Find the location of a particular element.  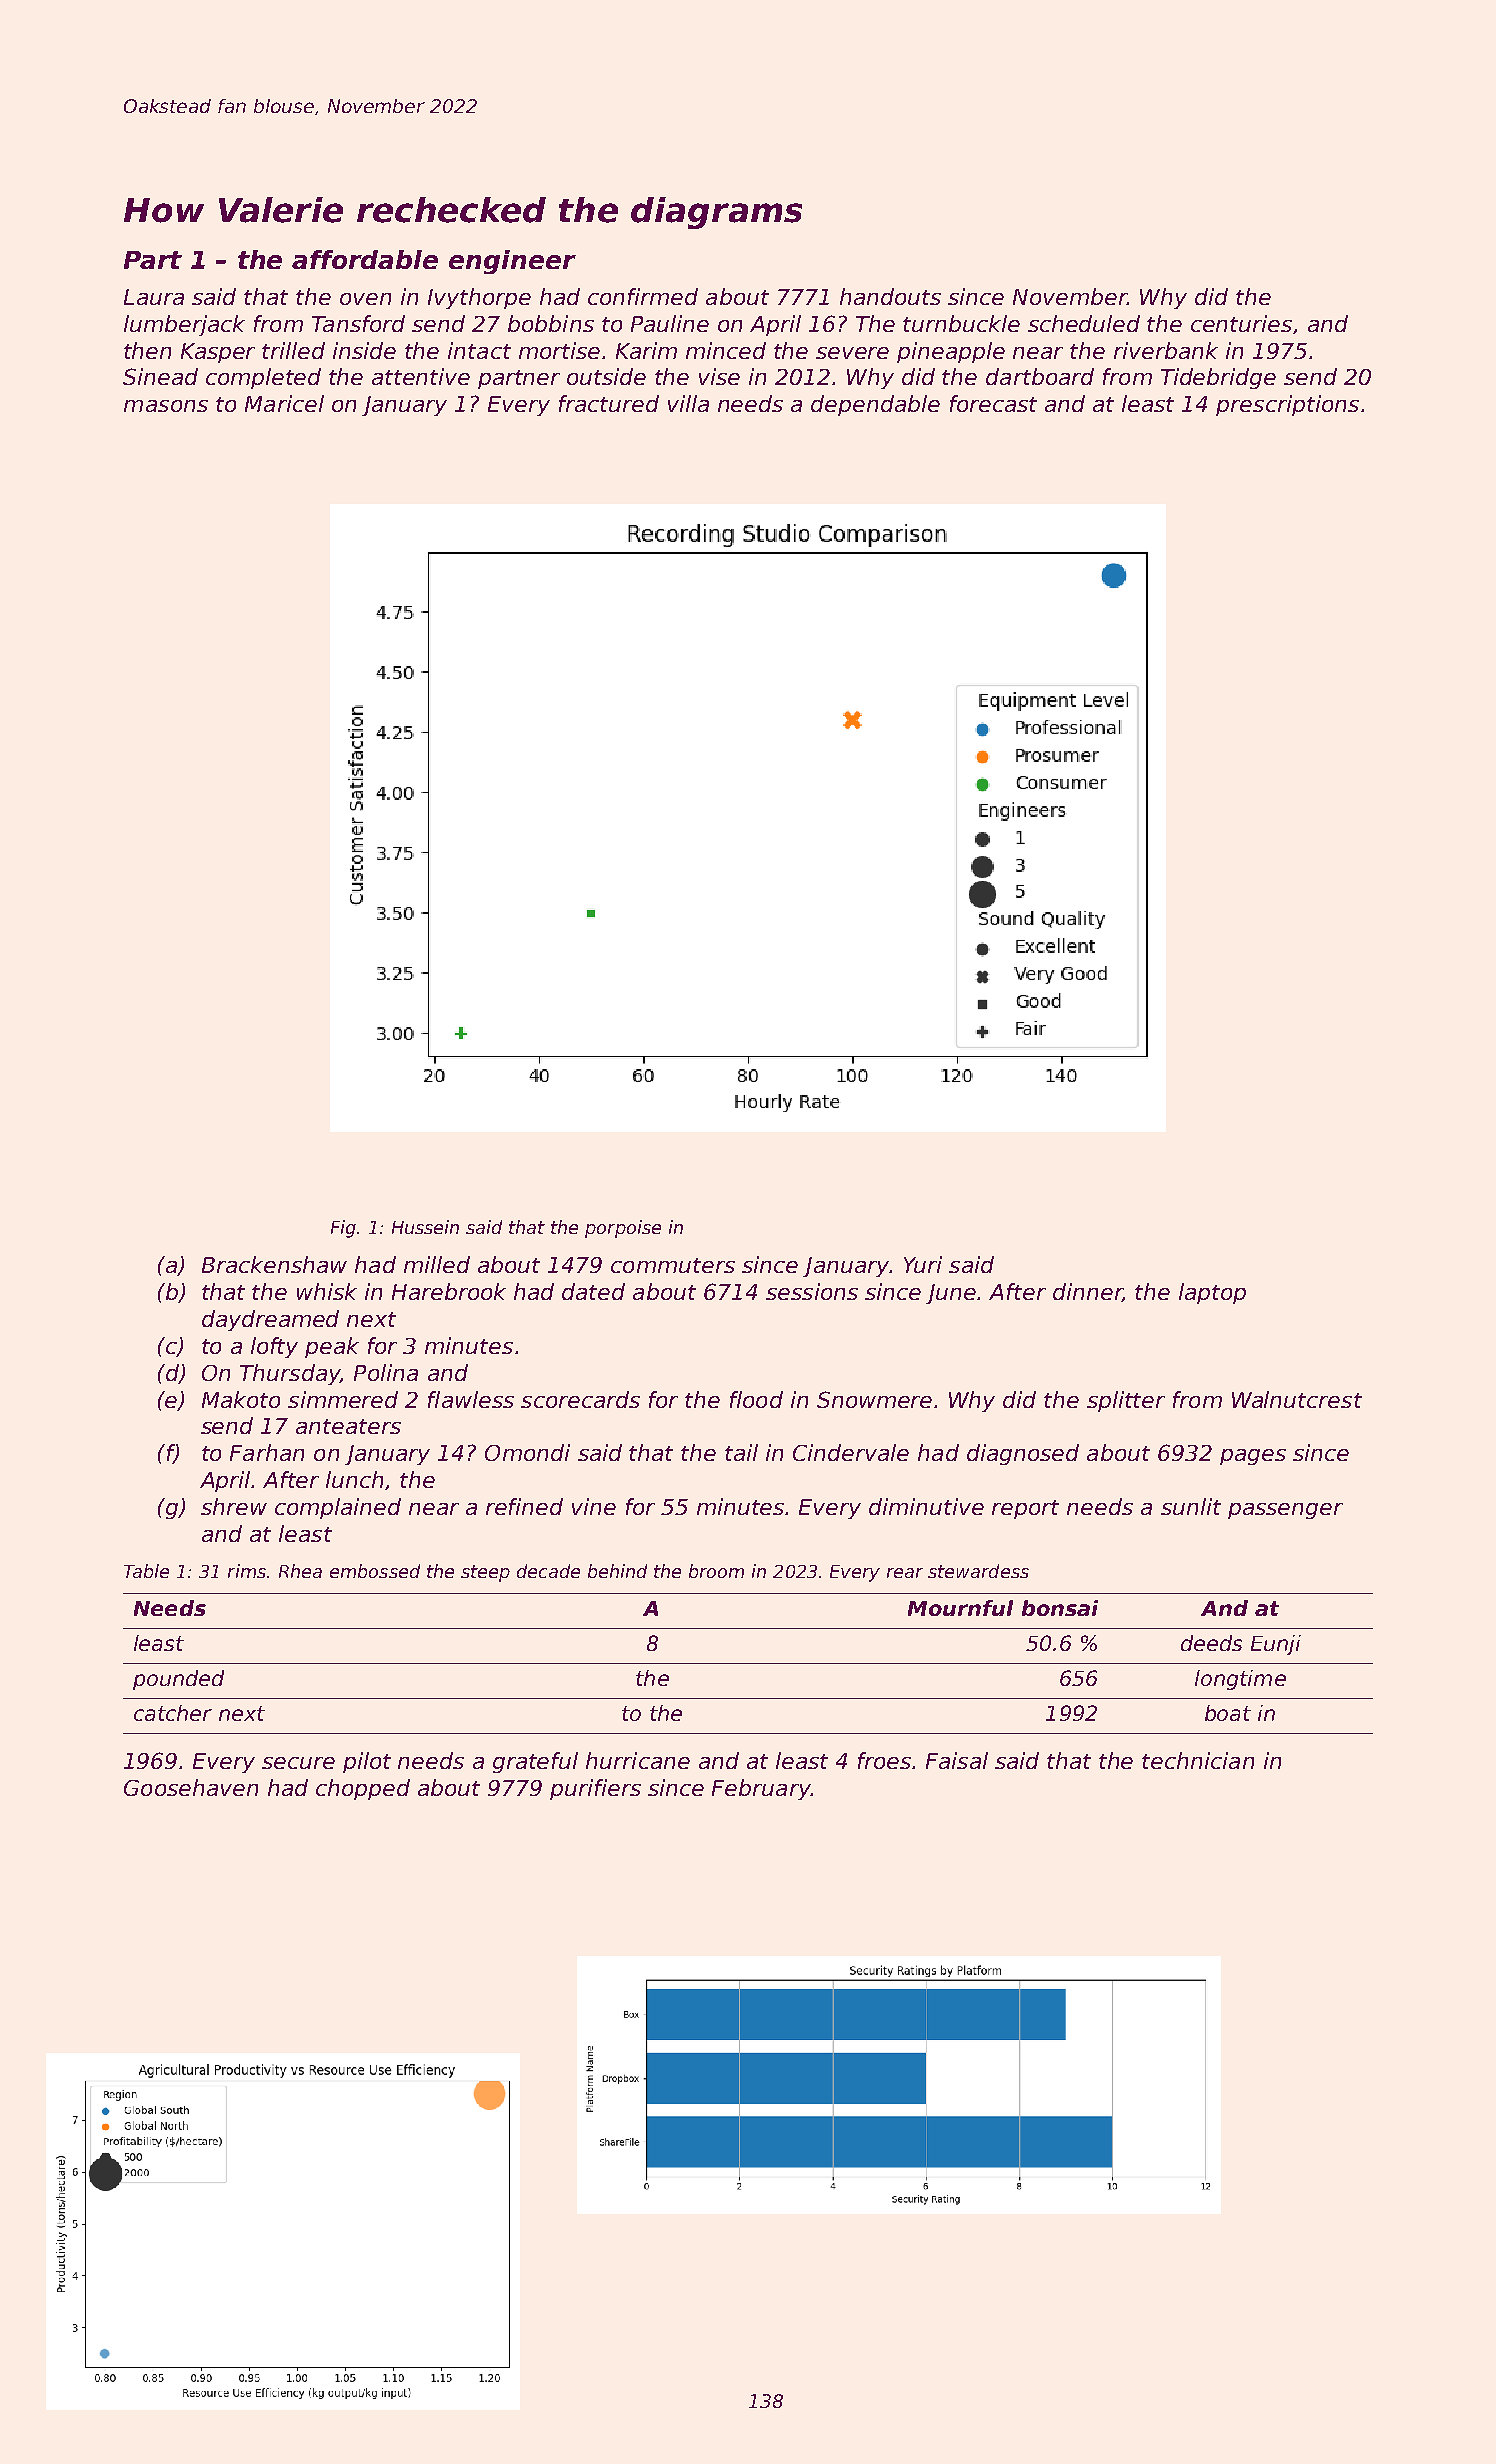

purifiers is located at coordinates (595, 1789).
